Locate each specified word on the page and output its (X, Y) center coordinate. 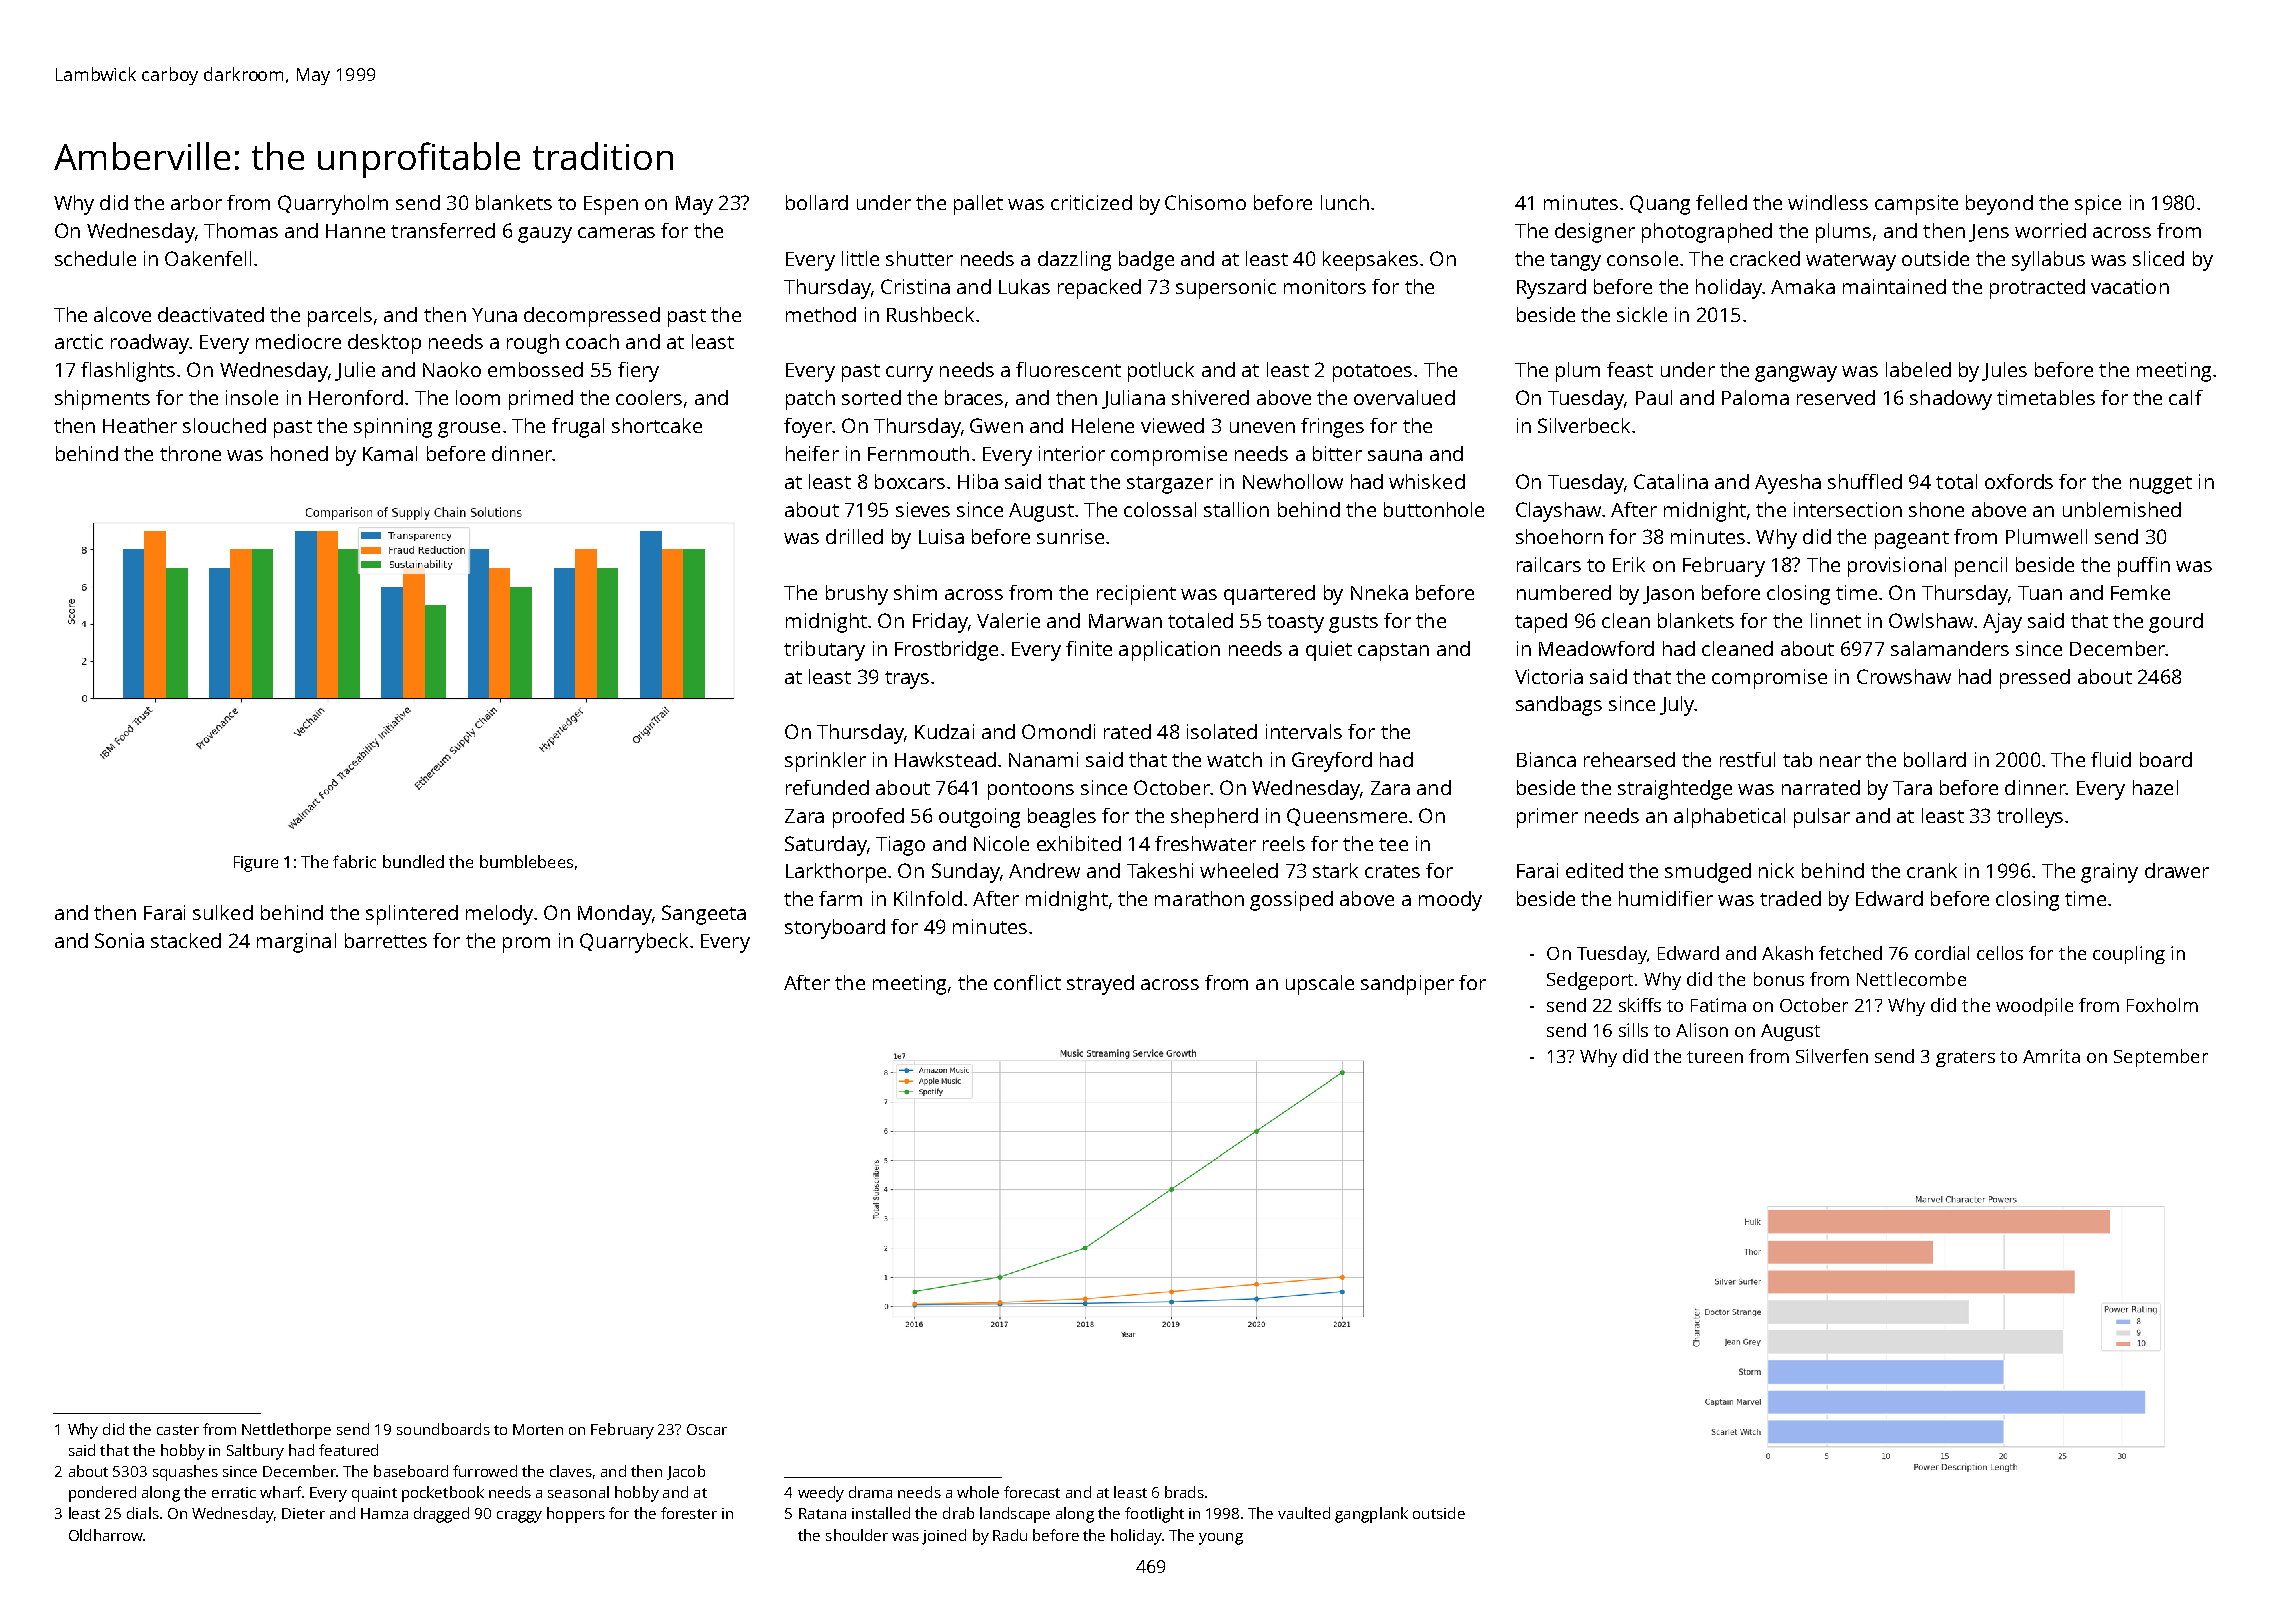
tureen (1715, 1057)
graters (1965, 1059)
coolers (649, 397)
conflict (1027, 982)
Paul (1654, 397)
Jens (1989, 233)
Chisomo (1205, 202)
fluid (2111, 759)
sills (1633, 1030)
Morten (538, 1429)
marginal (296, 943)
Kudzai (944, 731)
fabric (354, 861)
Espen (611, 205)
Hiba (978, 481)
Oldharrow (106, 1535)
